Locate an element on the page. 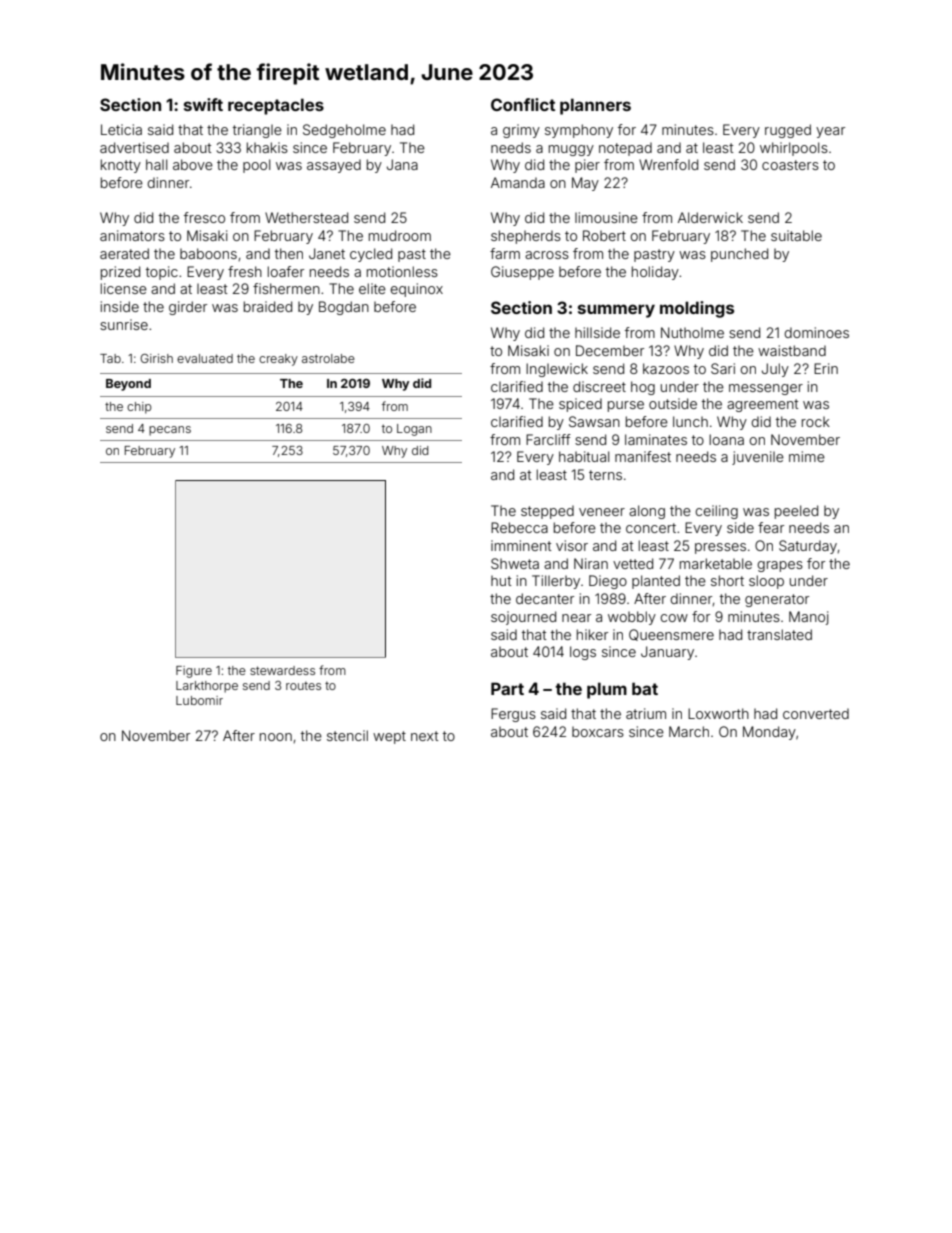 Image resolution: width=952 pixels, height=1233 pixels. grimy is located at coordinates (521, 131).
